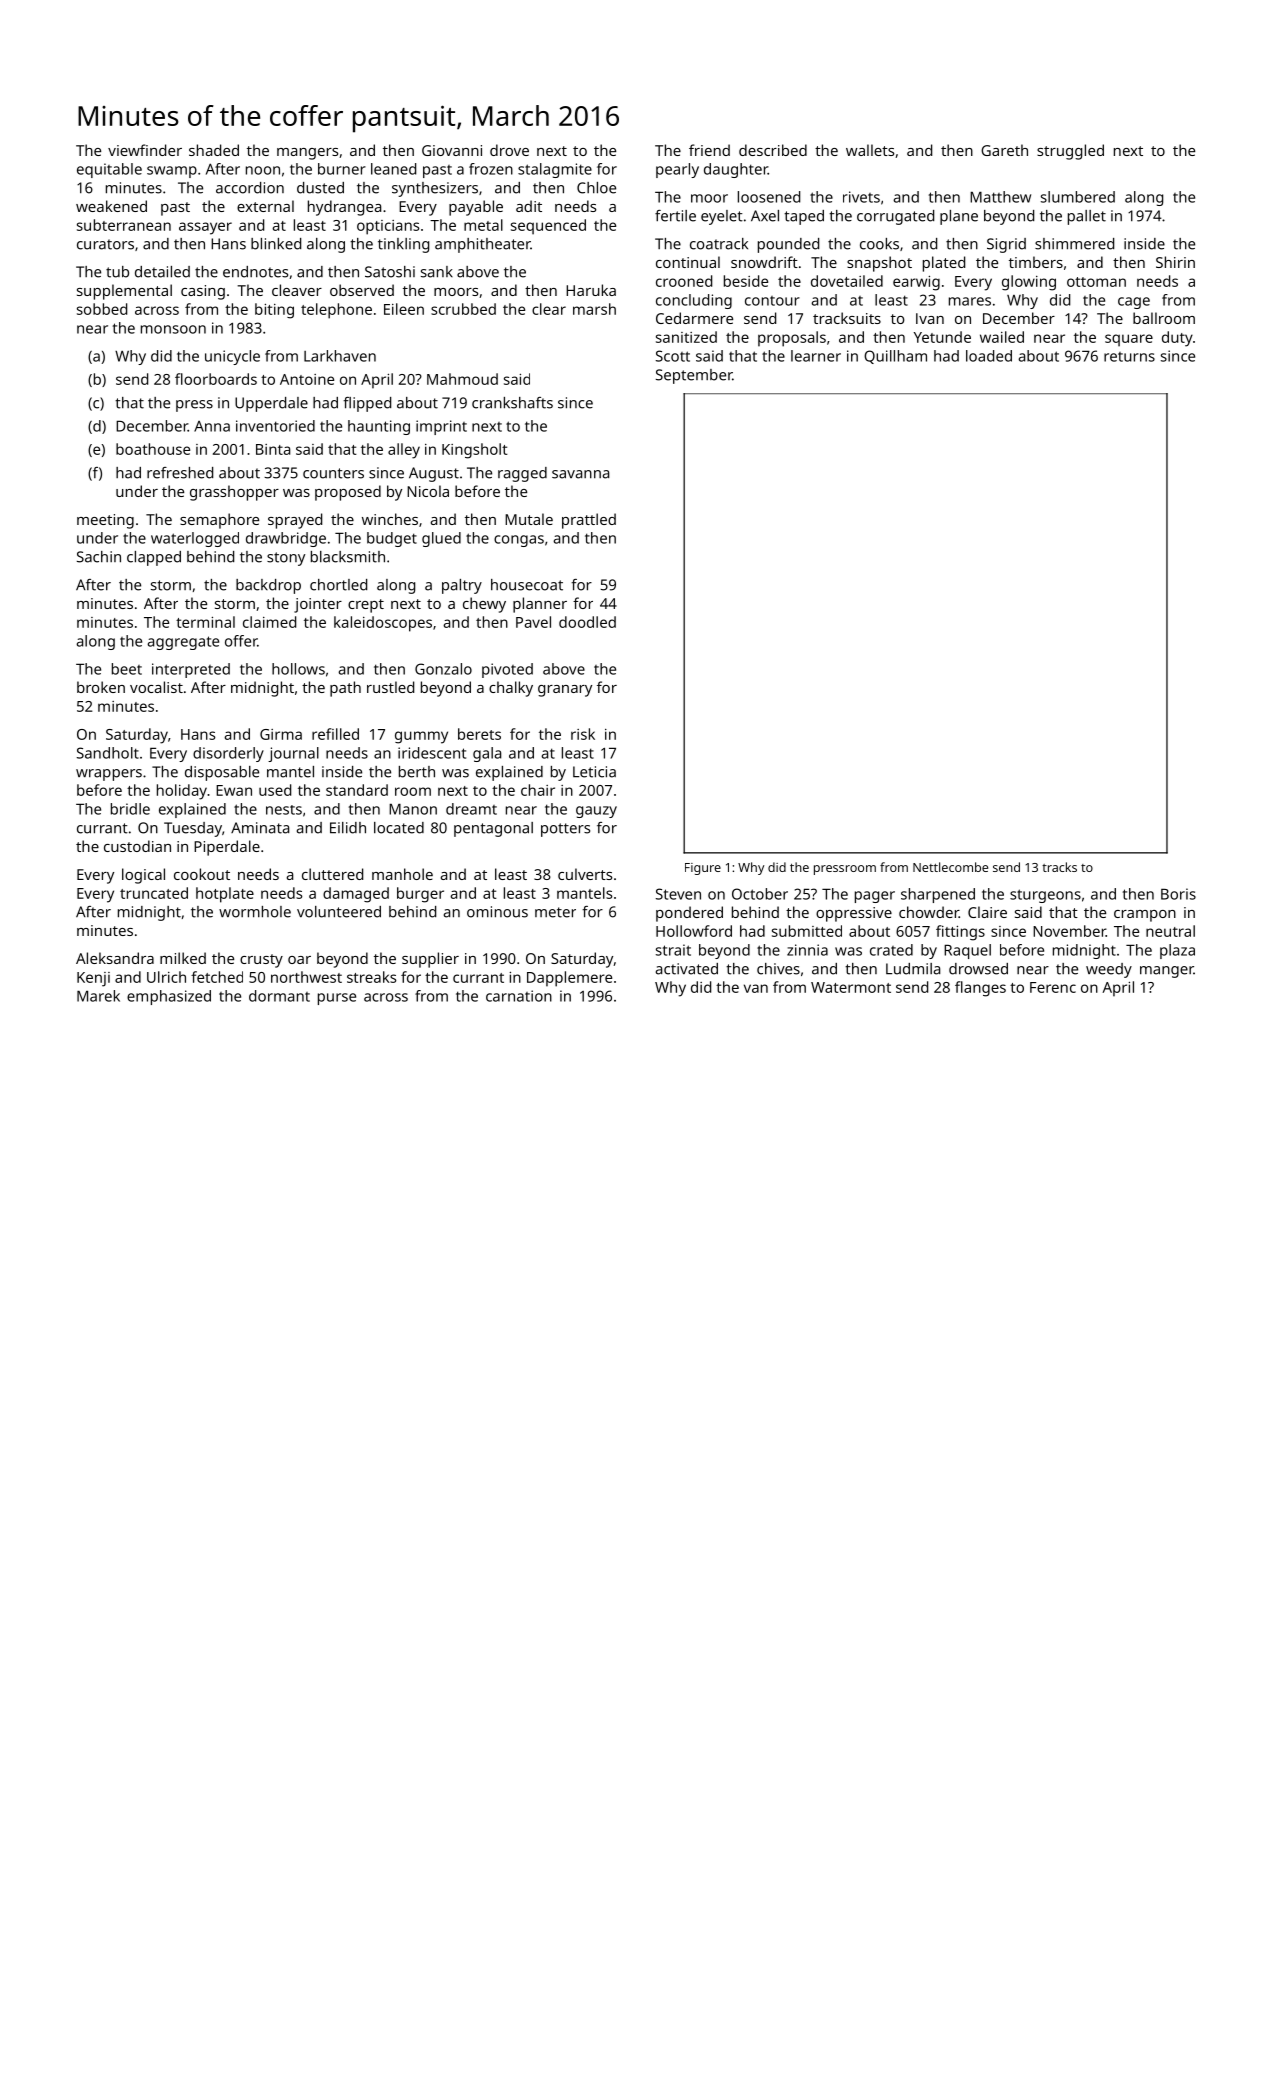  I want to click on drove, so click(509, 150).
